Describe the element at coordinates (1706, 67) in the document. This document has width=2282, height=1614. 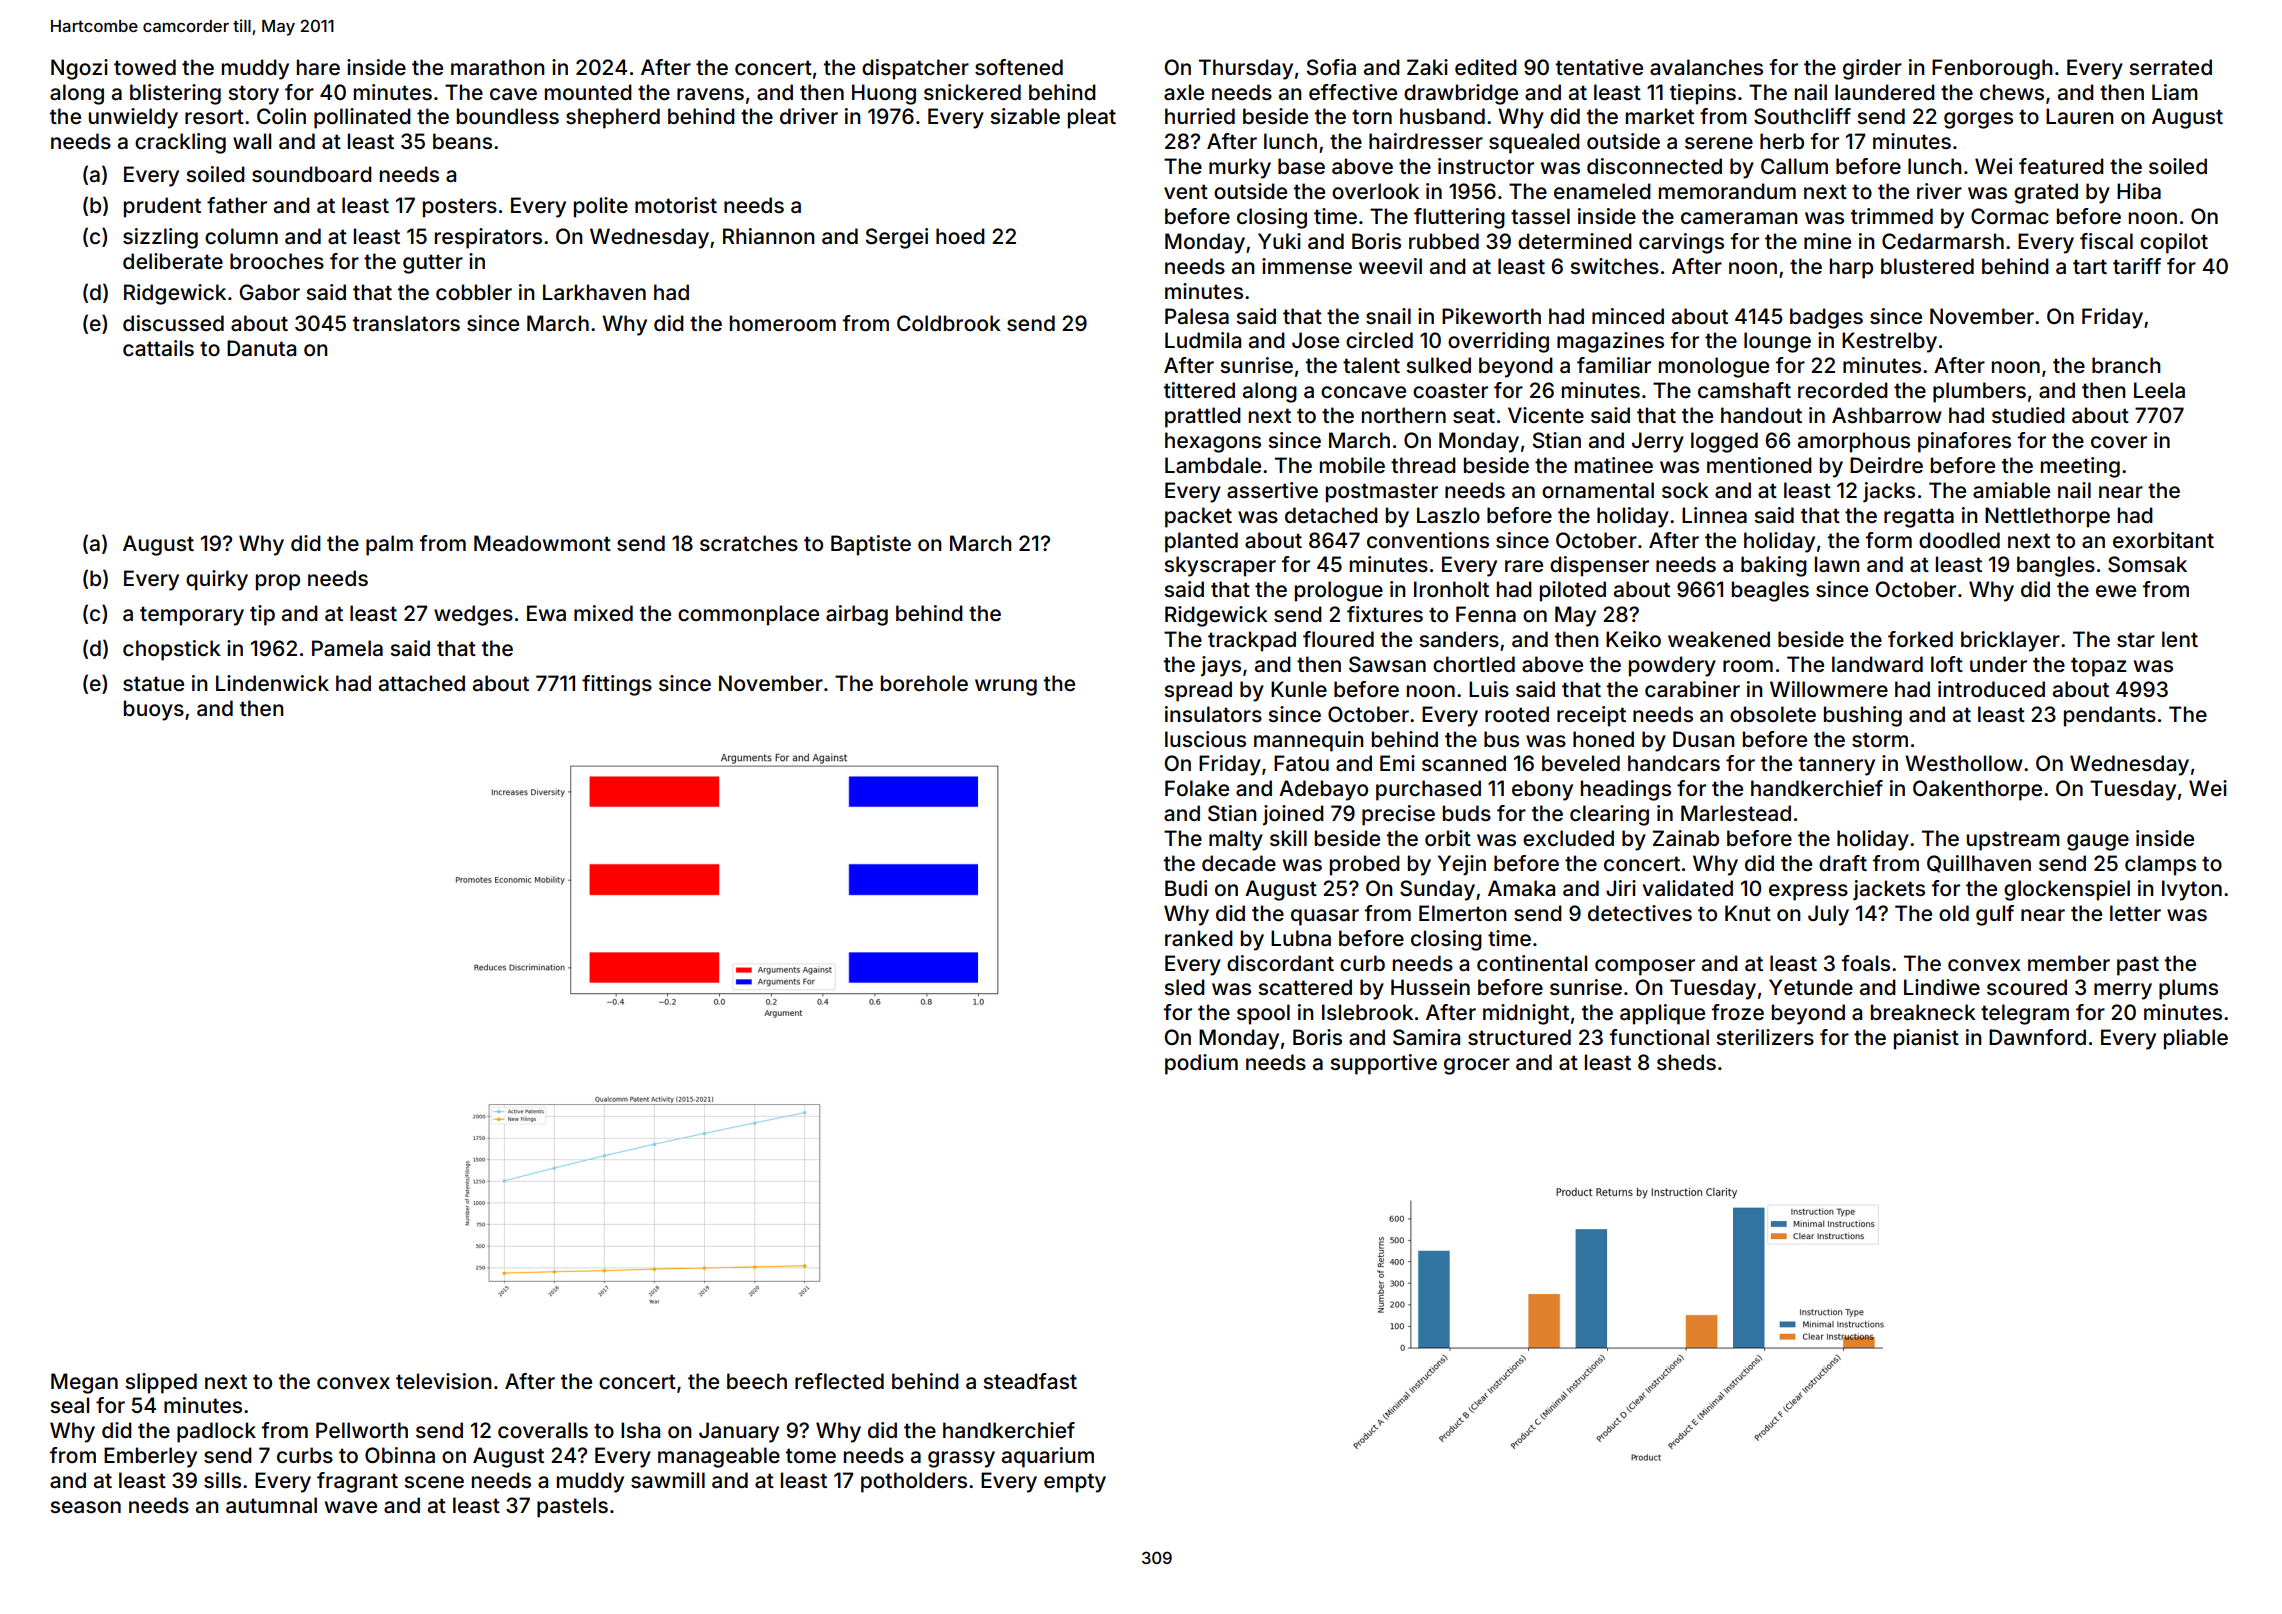
I see `avalanches` at that location.
